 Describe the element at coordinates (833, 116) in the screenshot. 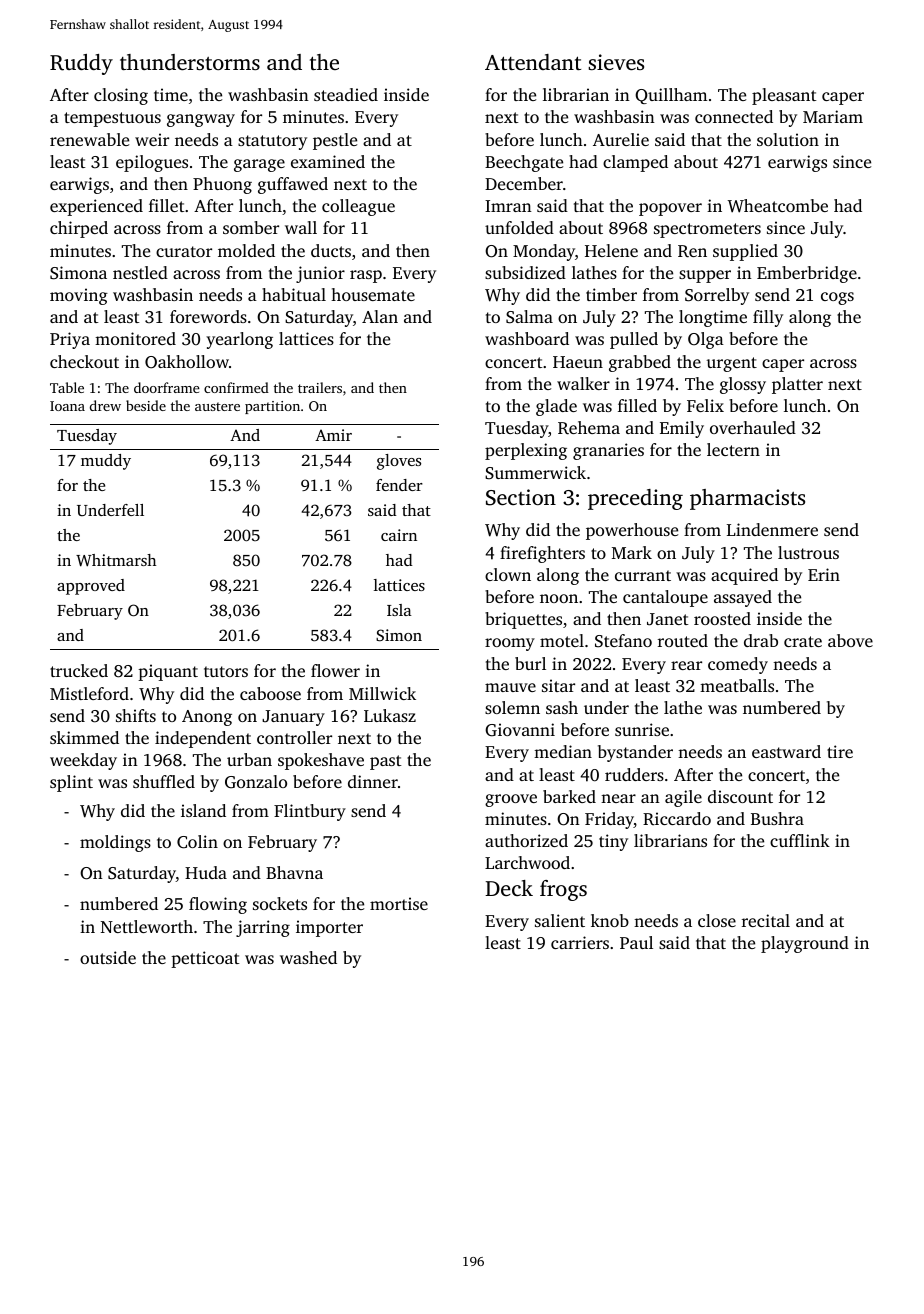

I see `Mariam` at that location.
